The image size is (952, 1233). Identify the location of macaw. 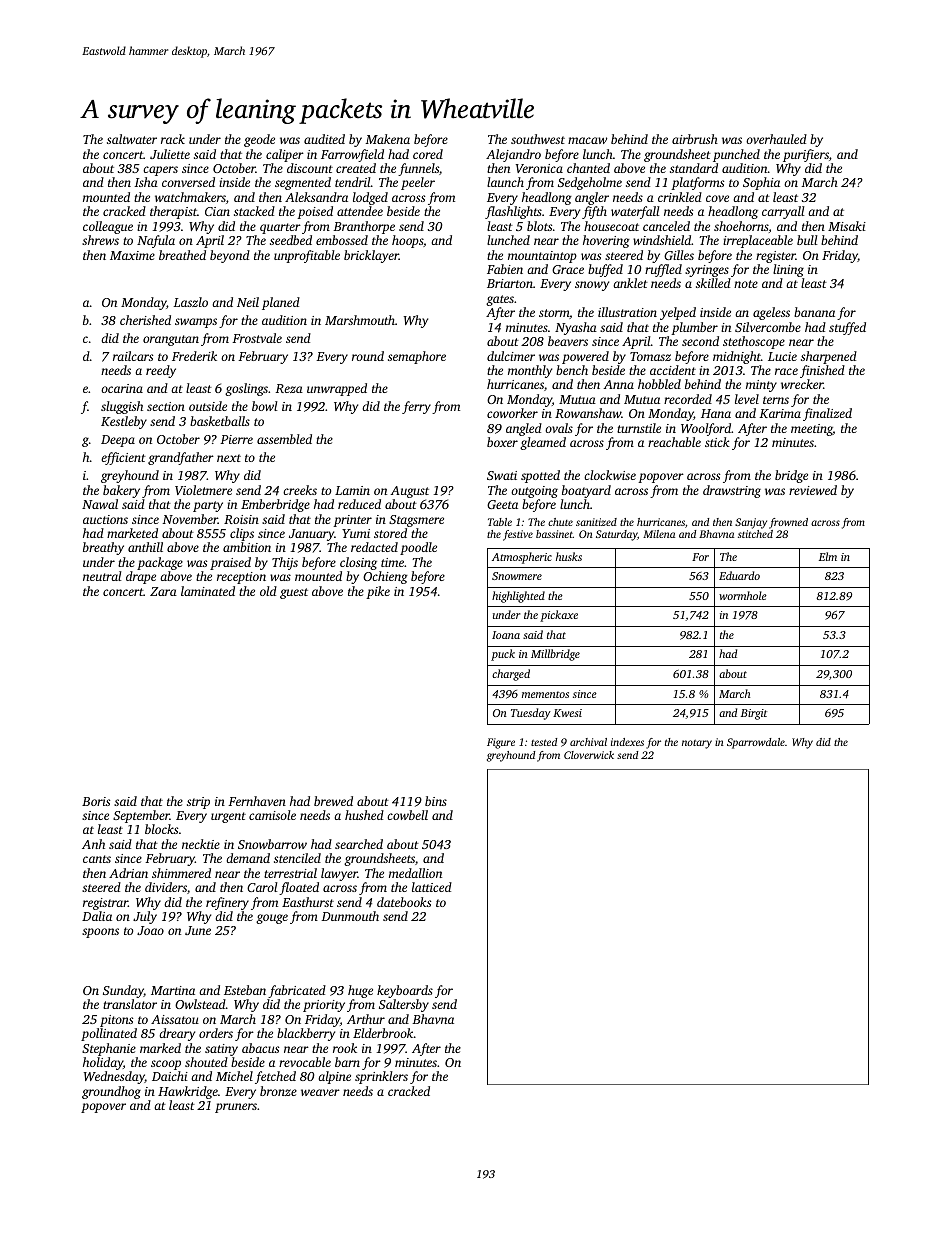
(587, 140).
